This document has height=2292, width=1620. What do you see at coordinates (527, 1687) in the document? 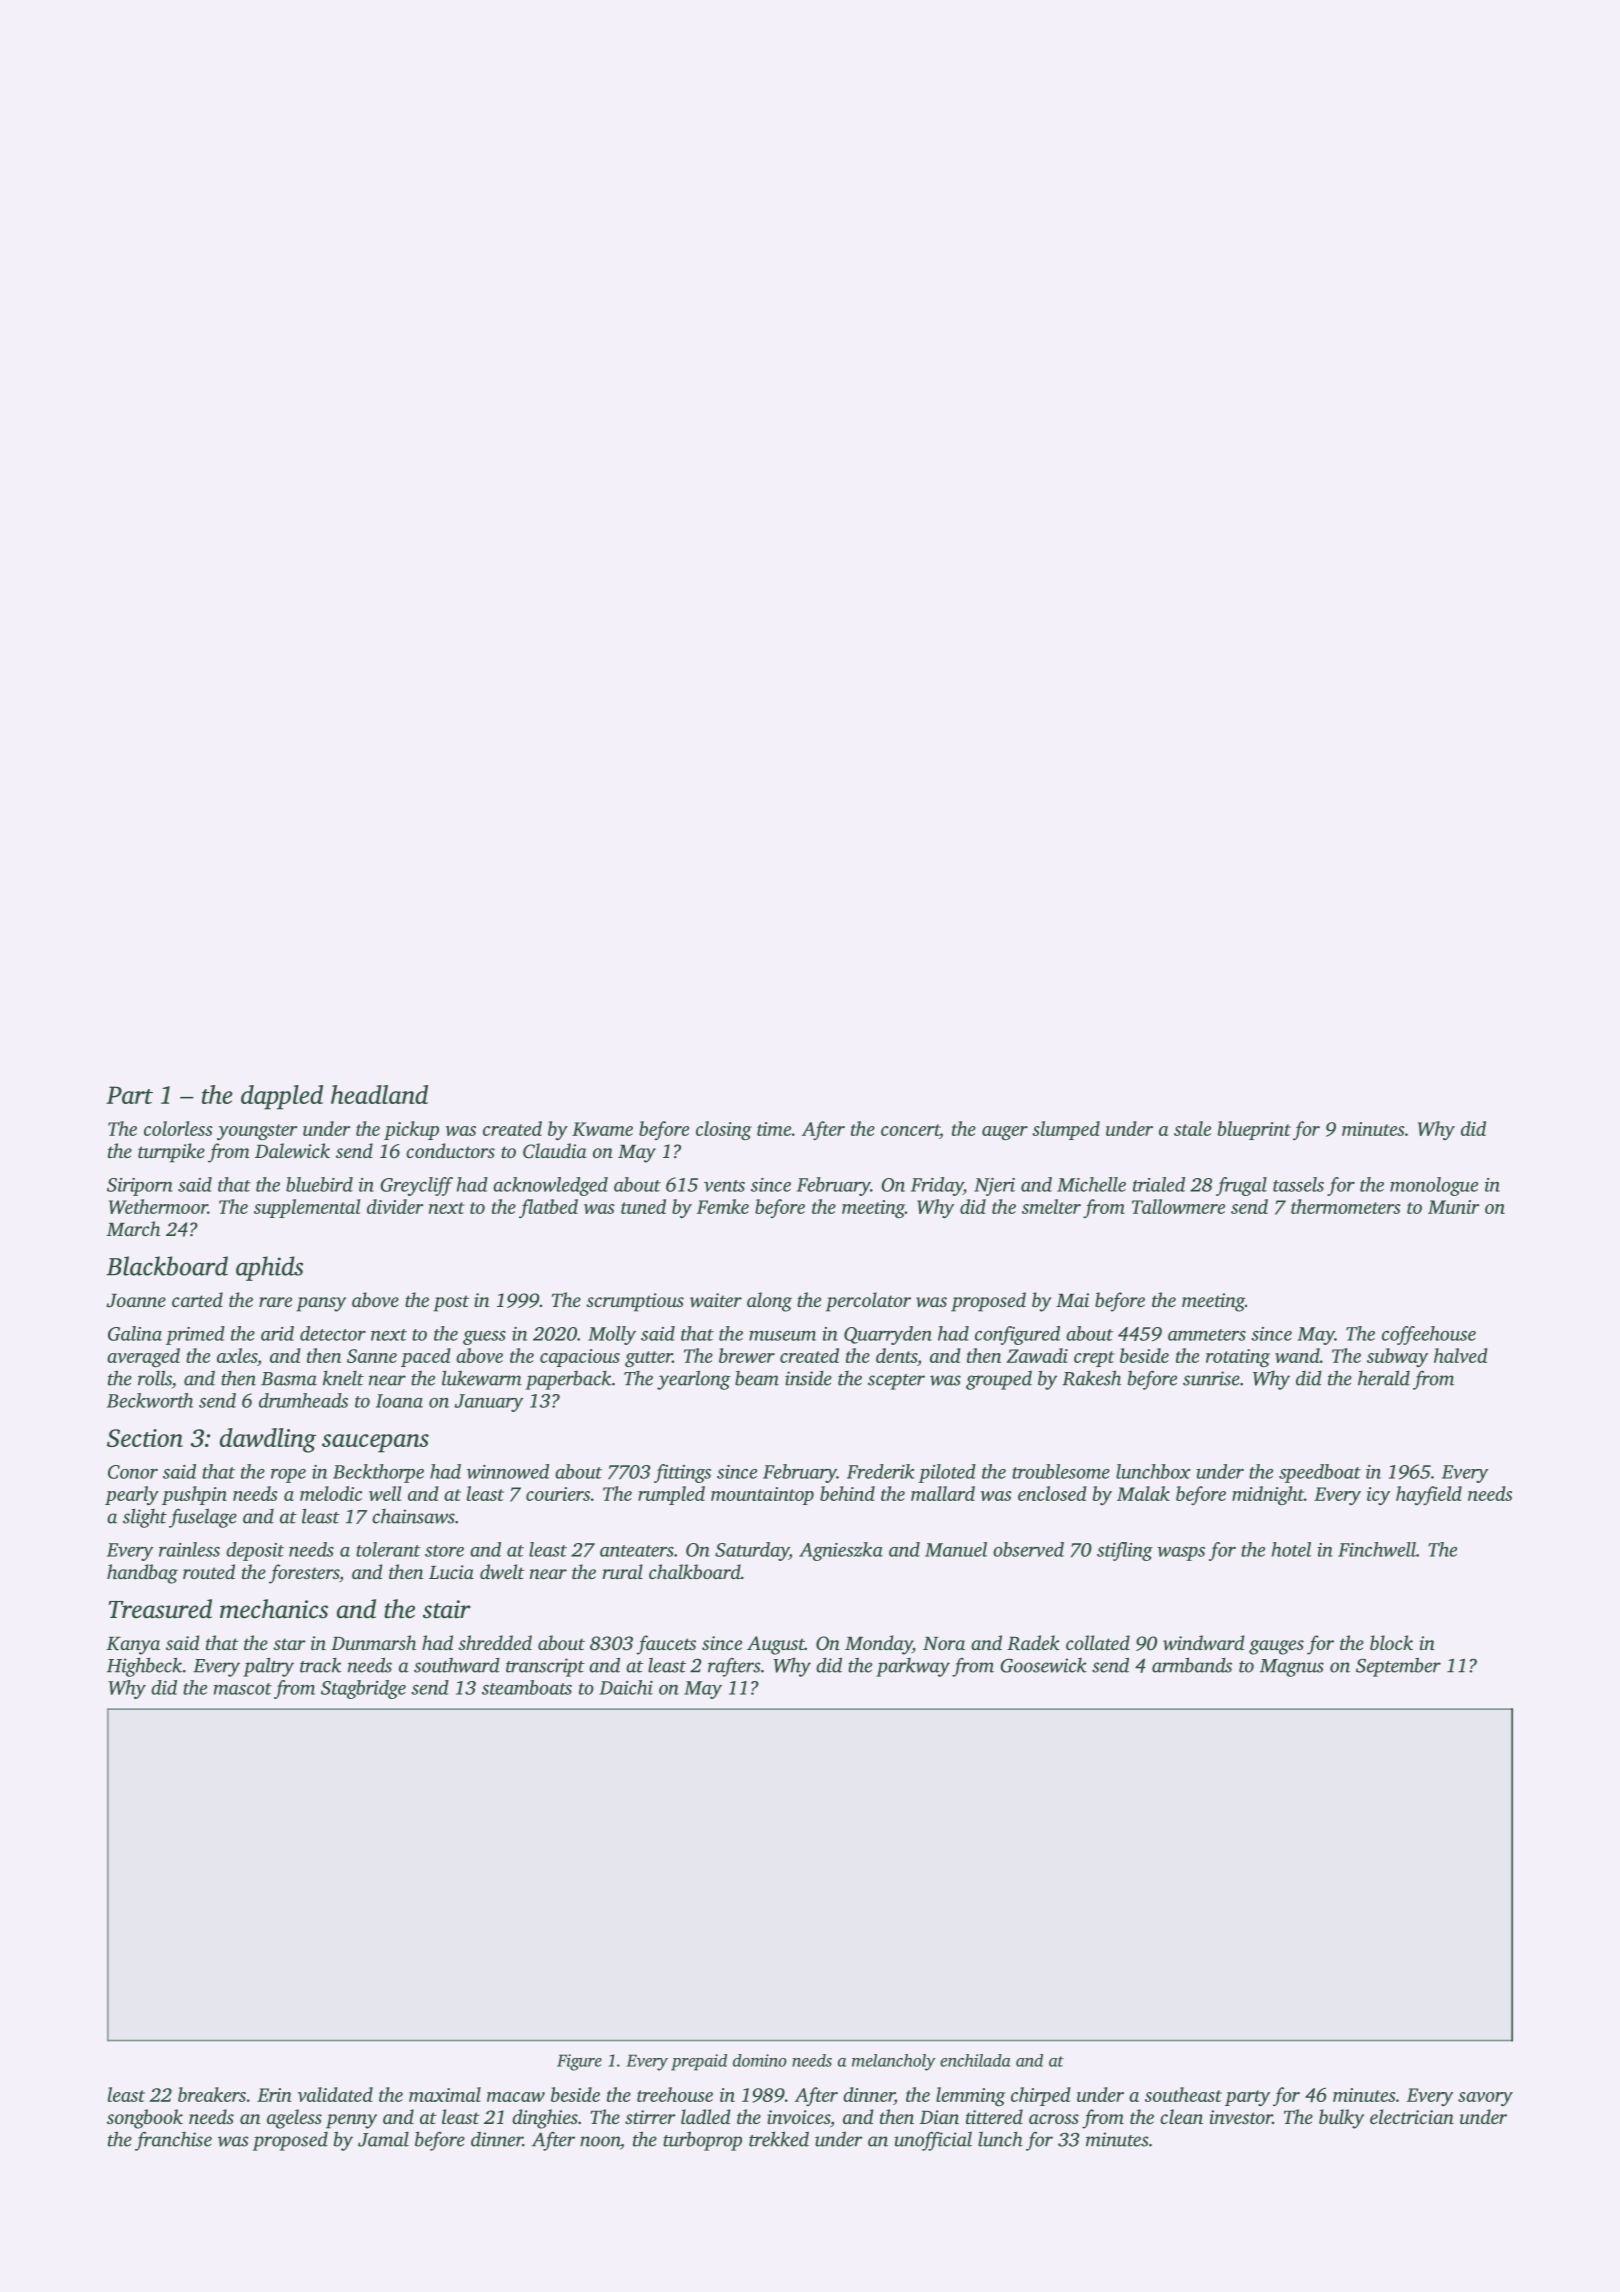
I see `steamboats` at bounding box center [527, 1687].
